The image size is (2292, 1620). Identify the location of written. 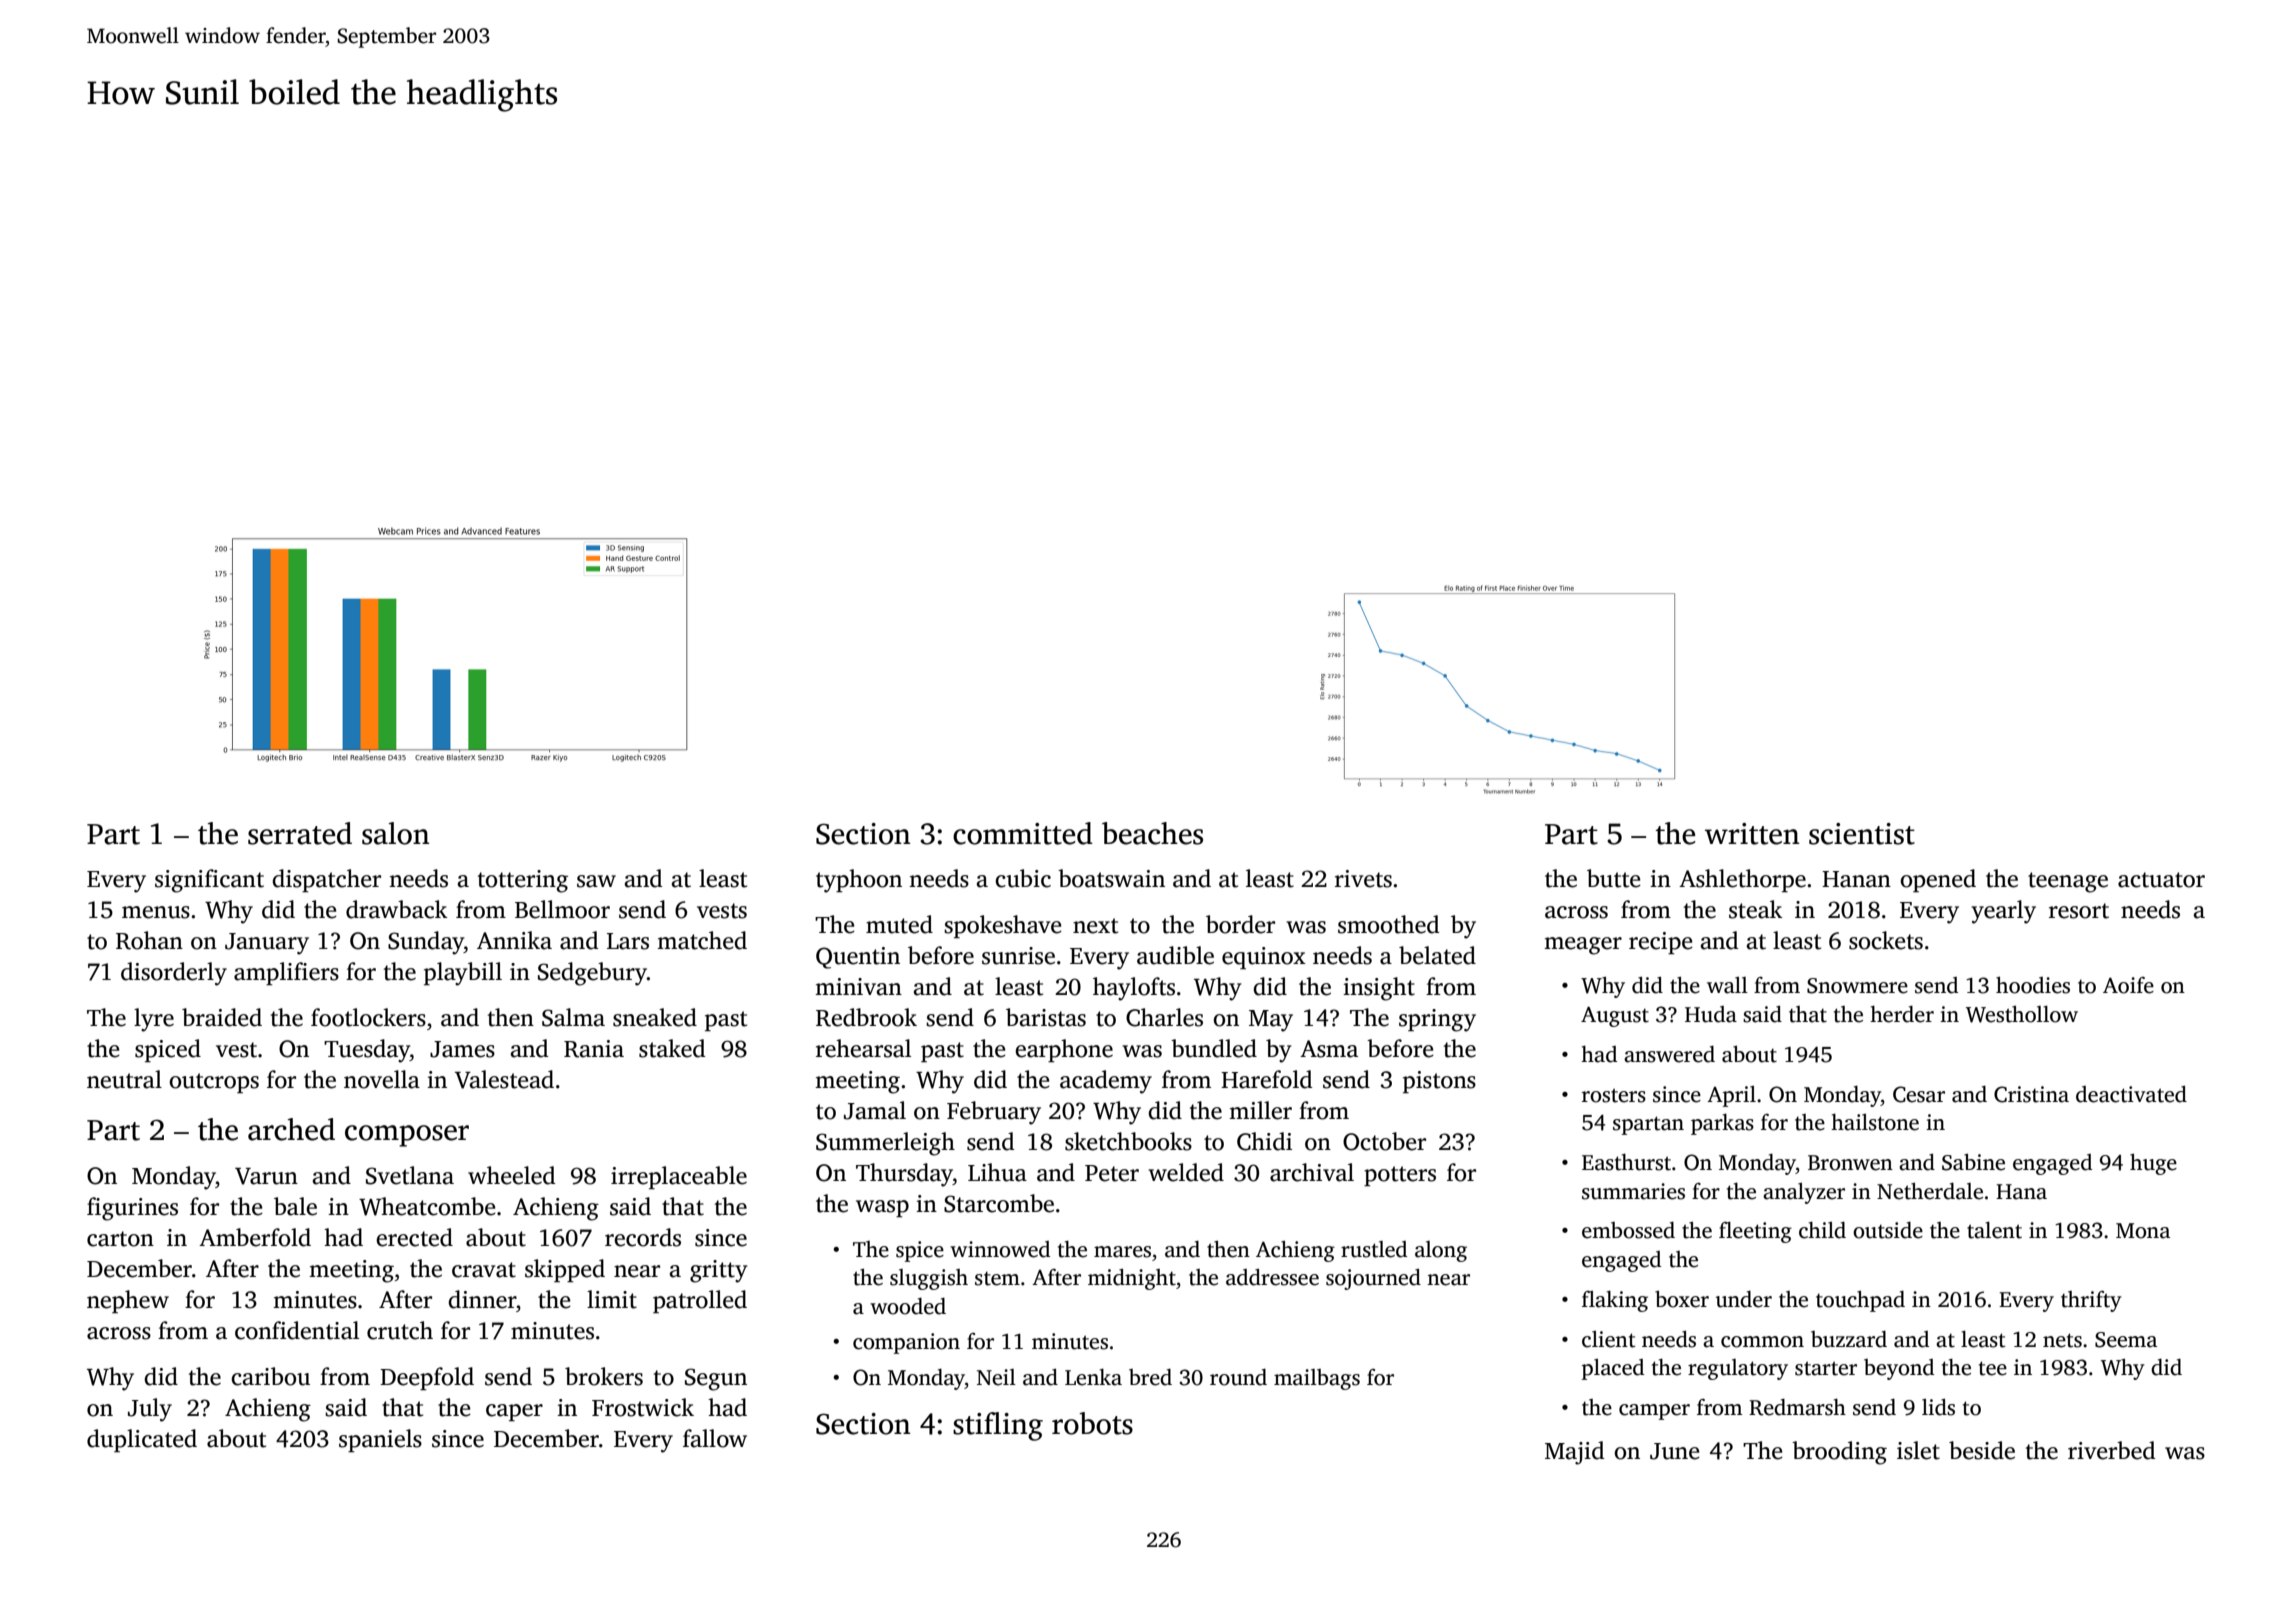
(1752, 834).
